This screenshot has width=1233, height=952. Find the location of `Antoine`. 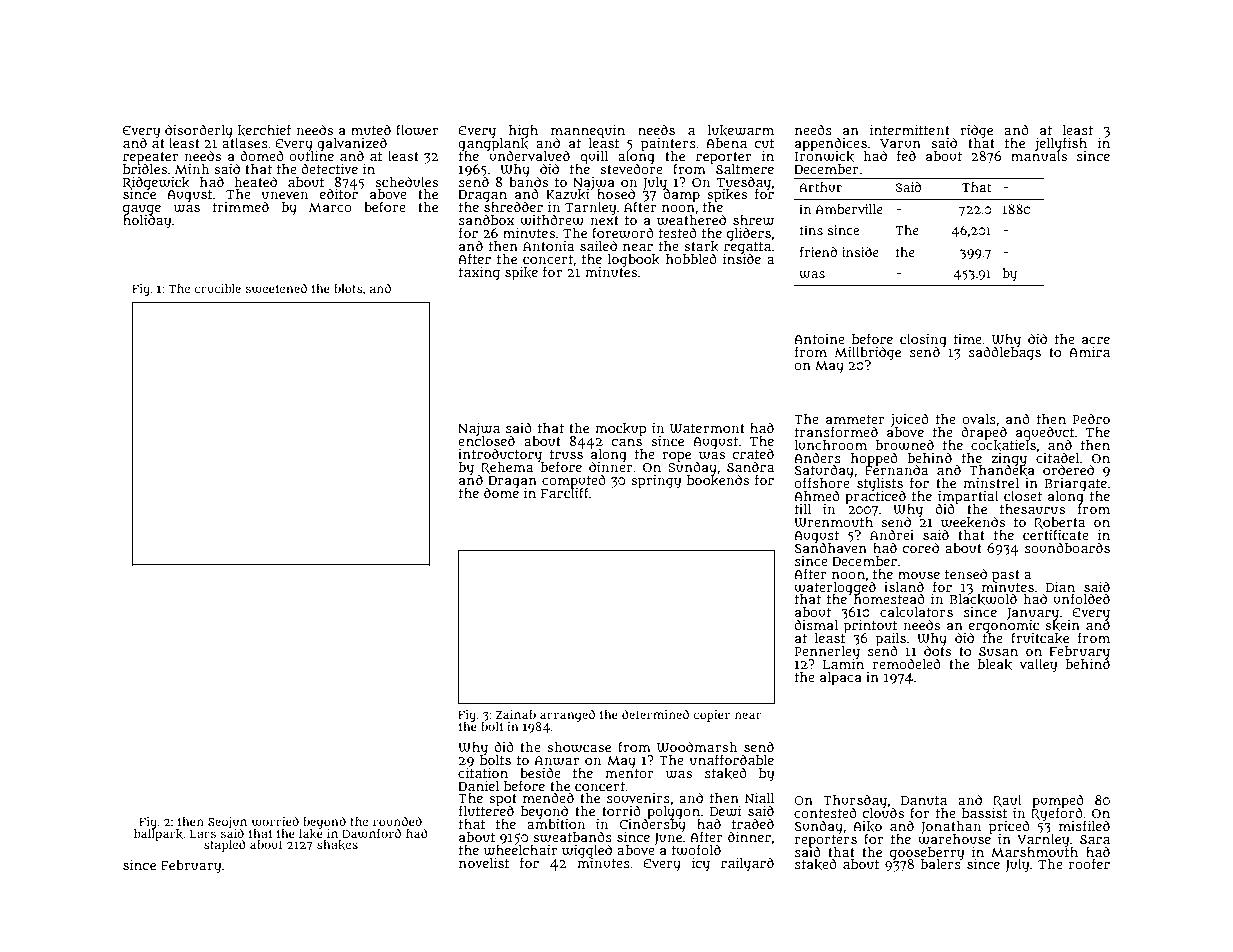

Antoine is located at coordinates (819, 339).
